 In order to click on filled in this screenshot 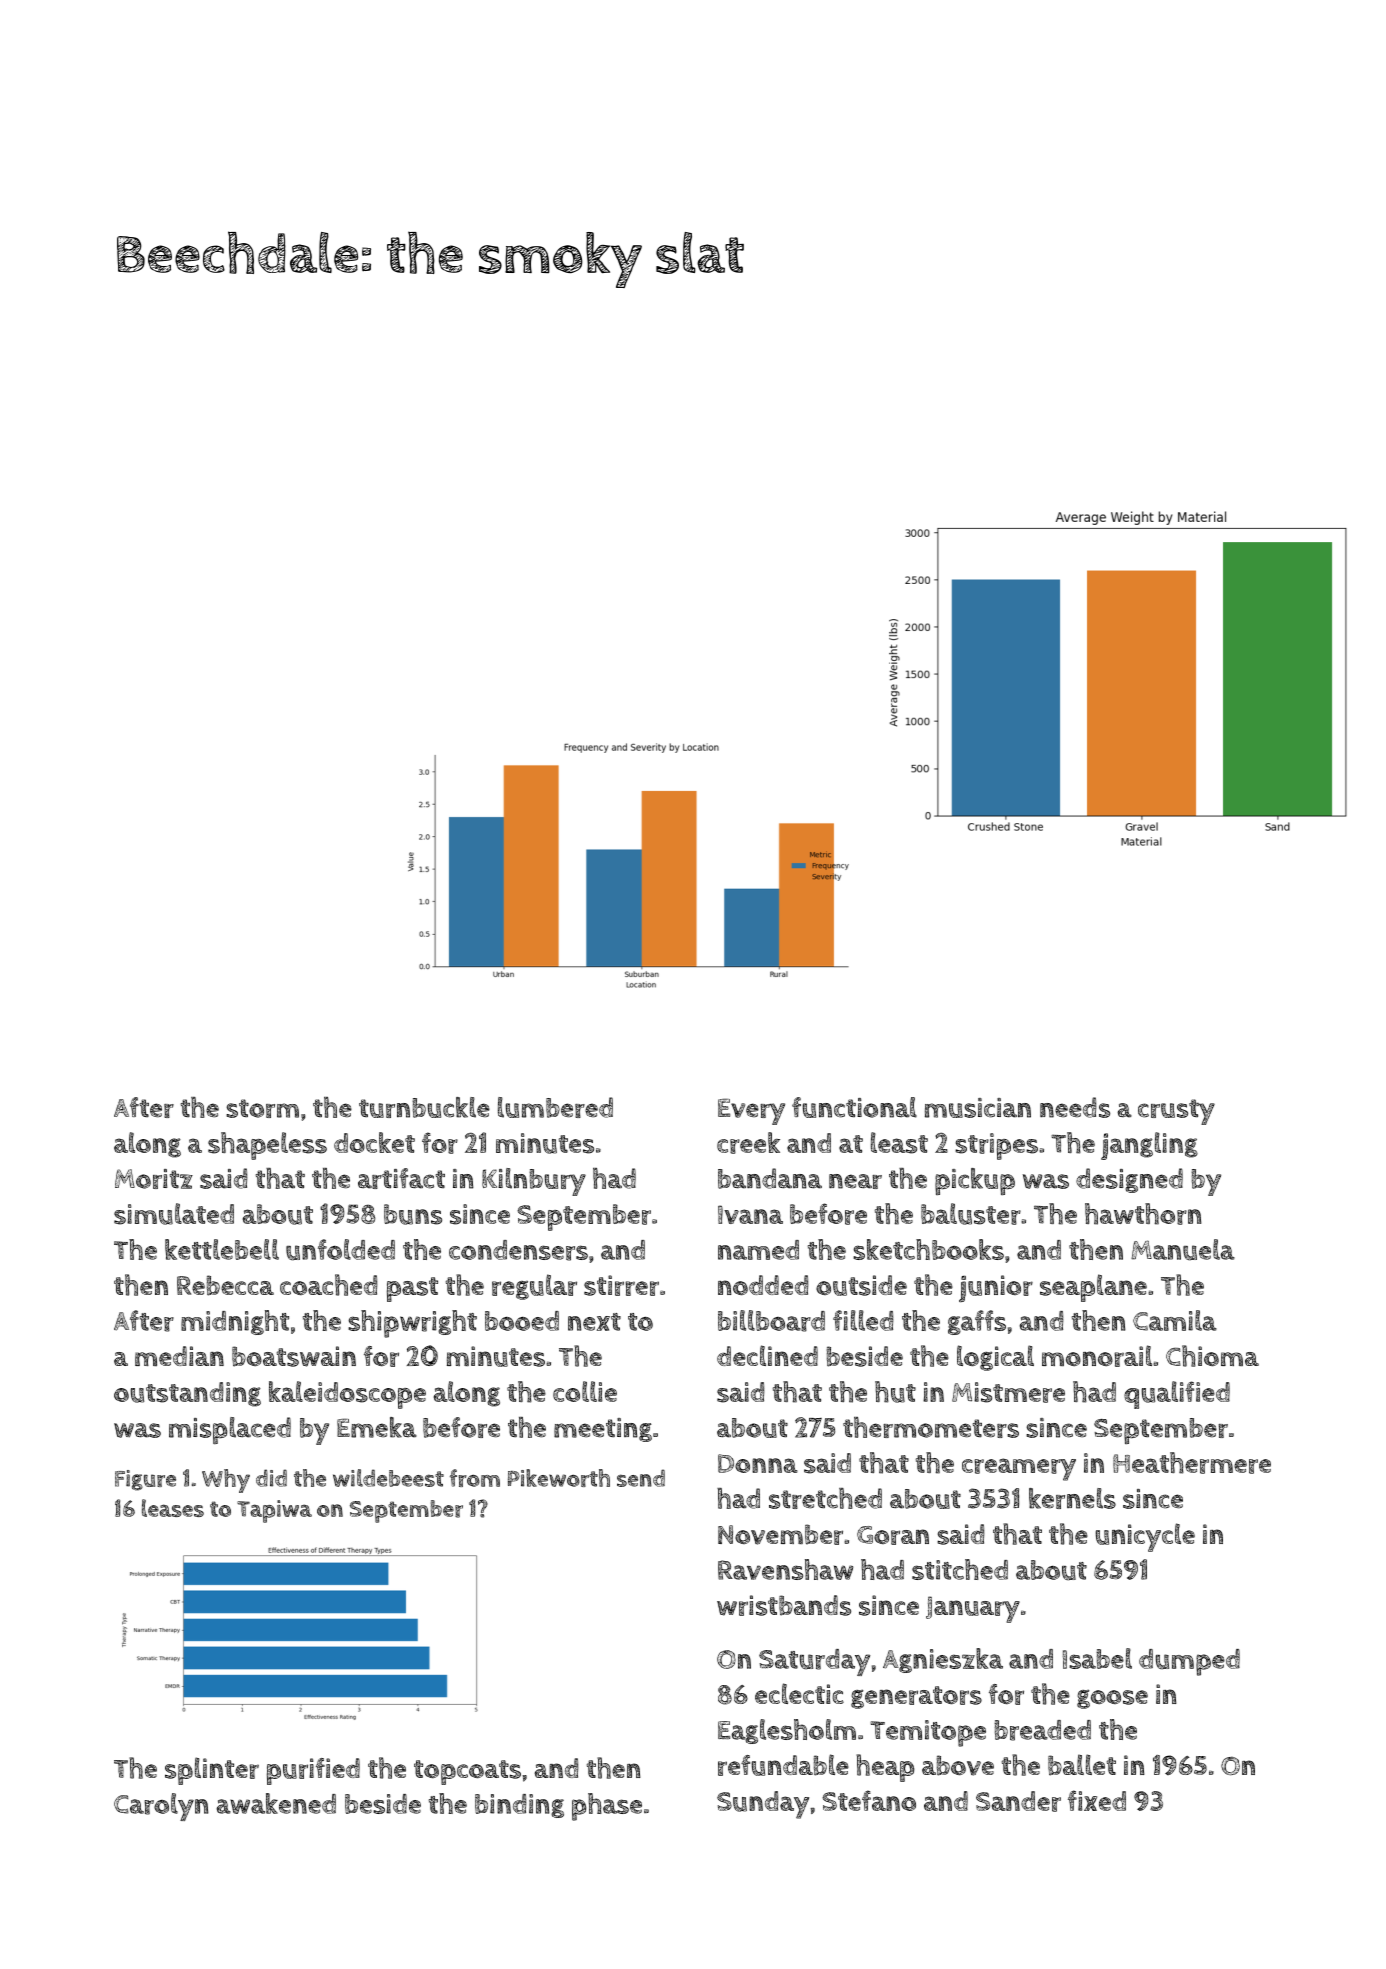, I will do `click(863, 1320)`.
